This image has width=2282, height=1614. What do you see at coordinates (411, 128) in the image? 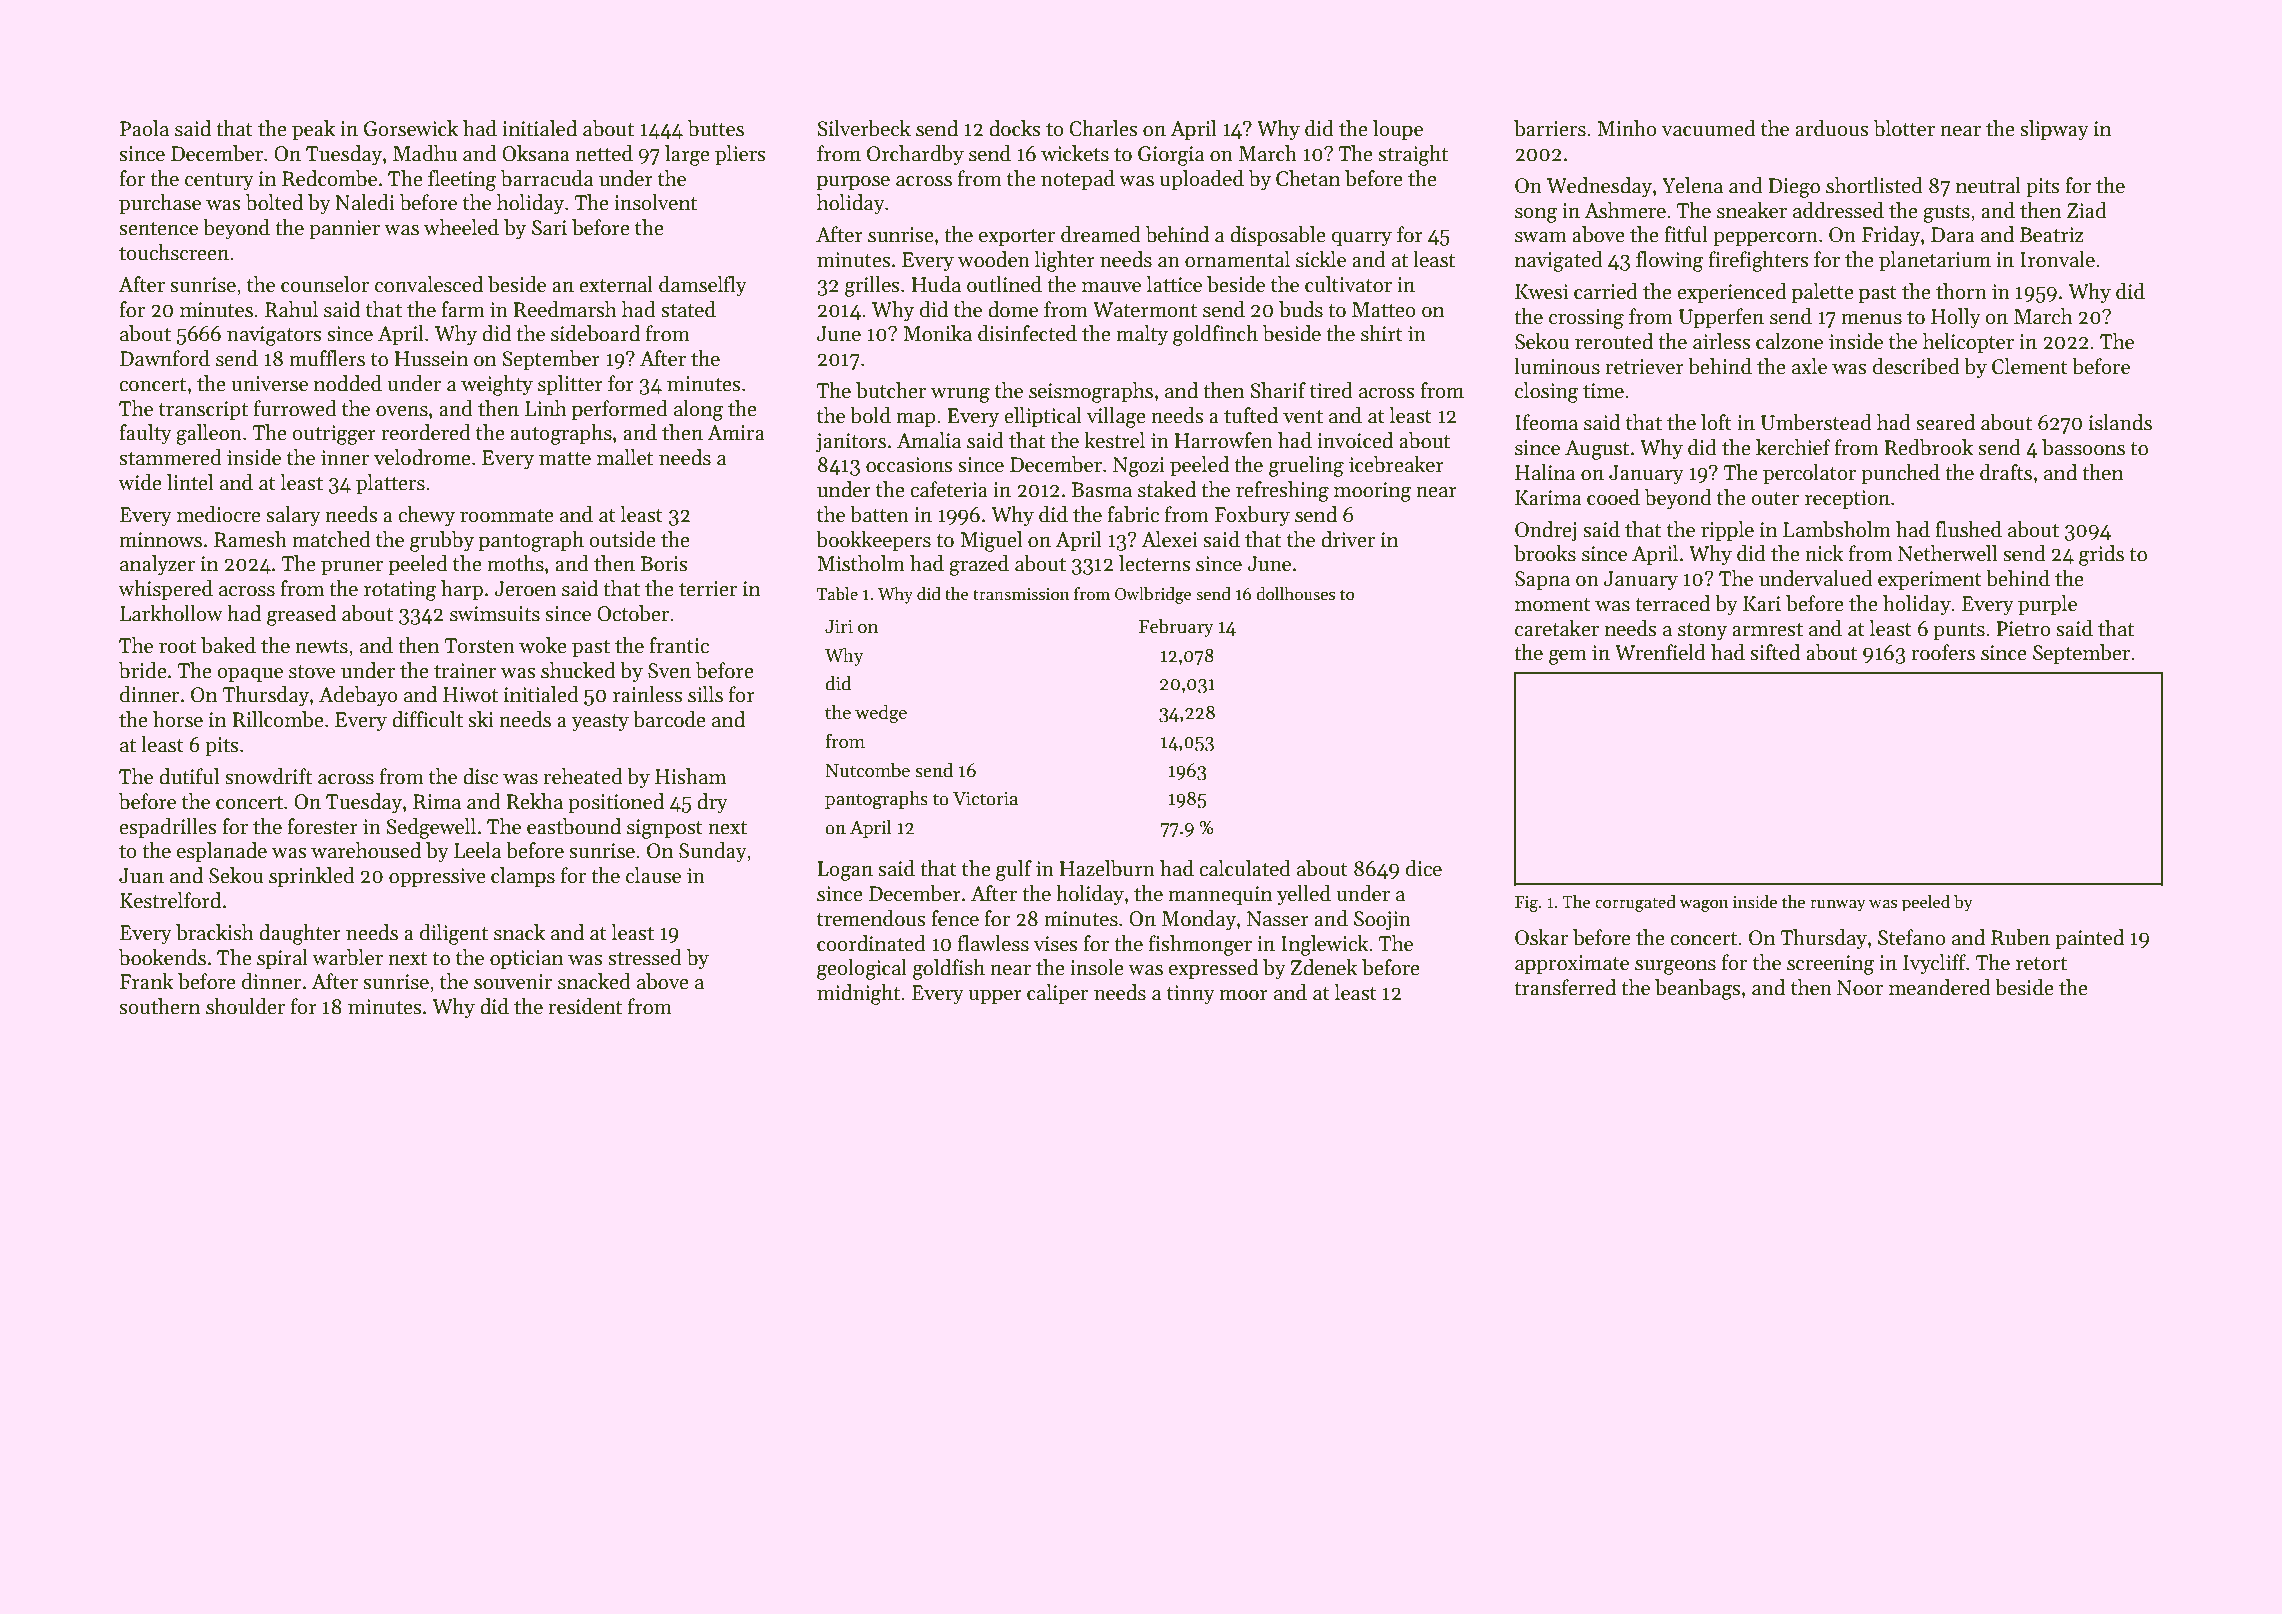
I see `Gorsewick` at bounding box center [411, 128].
